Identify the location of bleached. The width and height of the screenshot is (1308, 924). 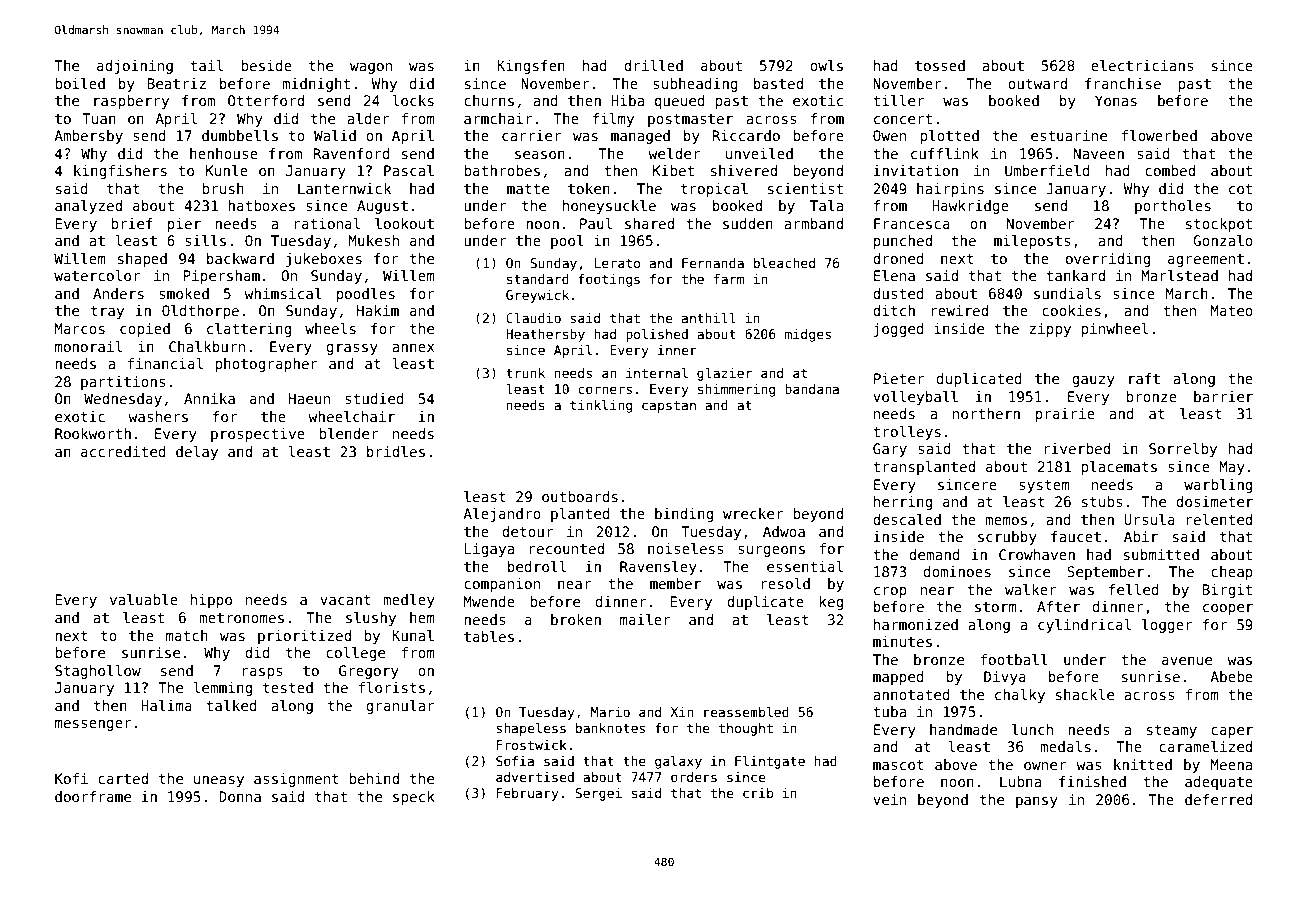
(784, 263).
